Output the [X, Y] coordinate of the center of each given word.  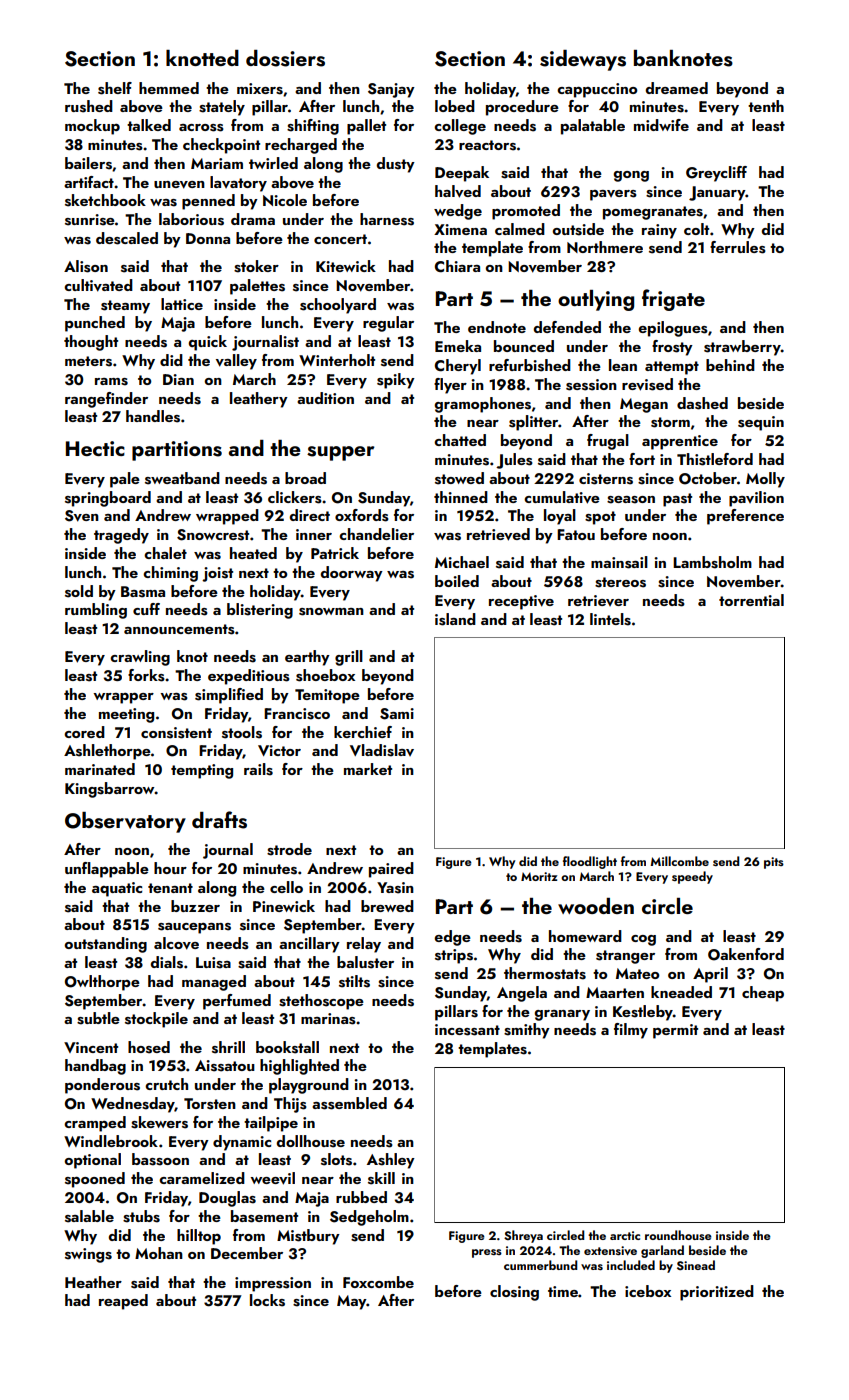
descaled [127, 238]
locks [267, 1300]
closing [514, 1293]
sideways [583, 60]
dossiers [285, 58]
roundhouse [678, 1235]
